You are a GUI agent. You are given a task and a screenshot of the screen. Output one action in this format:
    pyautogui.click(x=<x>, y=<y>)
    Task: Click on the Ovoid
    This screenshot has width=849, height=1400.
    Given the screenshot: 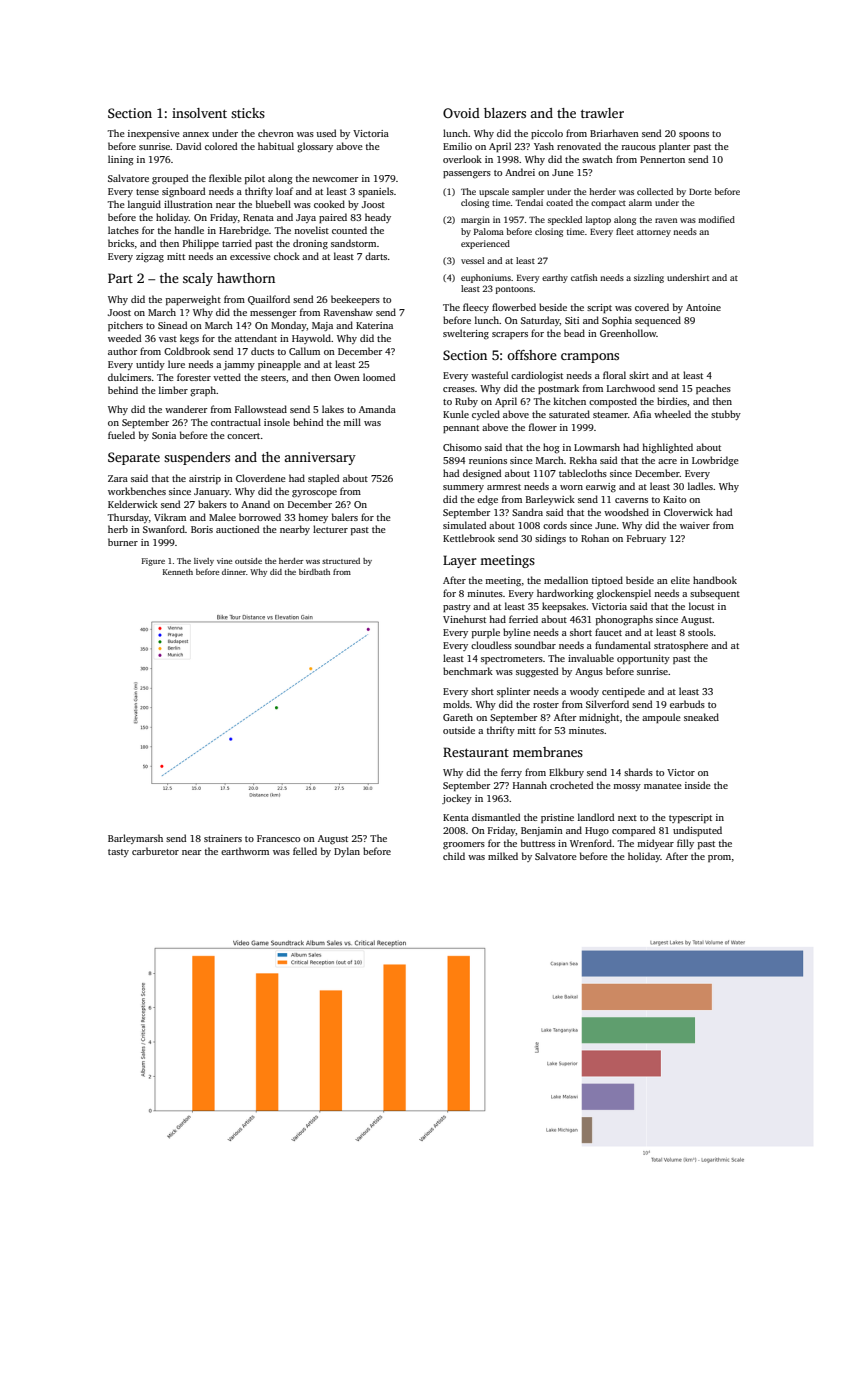 What is the action you would take?
    pyautogui.click(x=461, y=113)
